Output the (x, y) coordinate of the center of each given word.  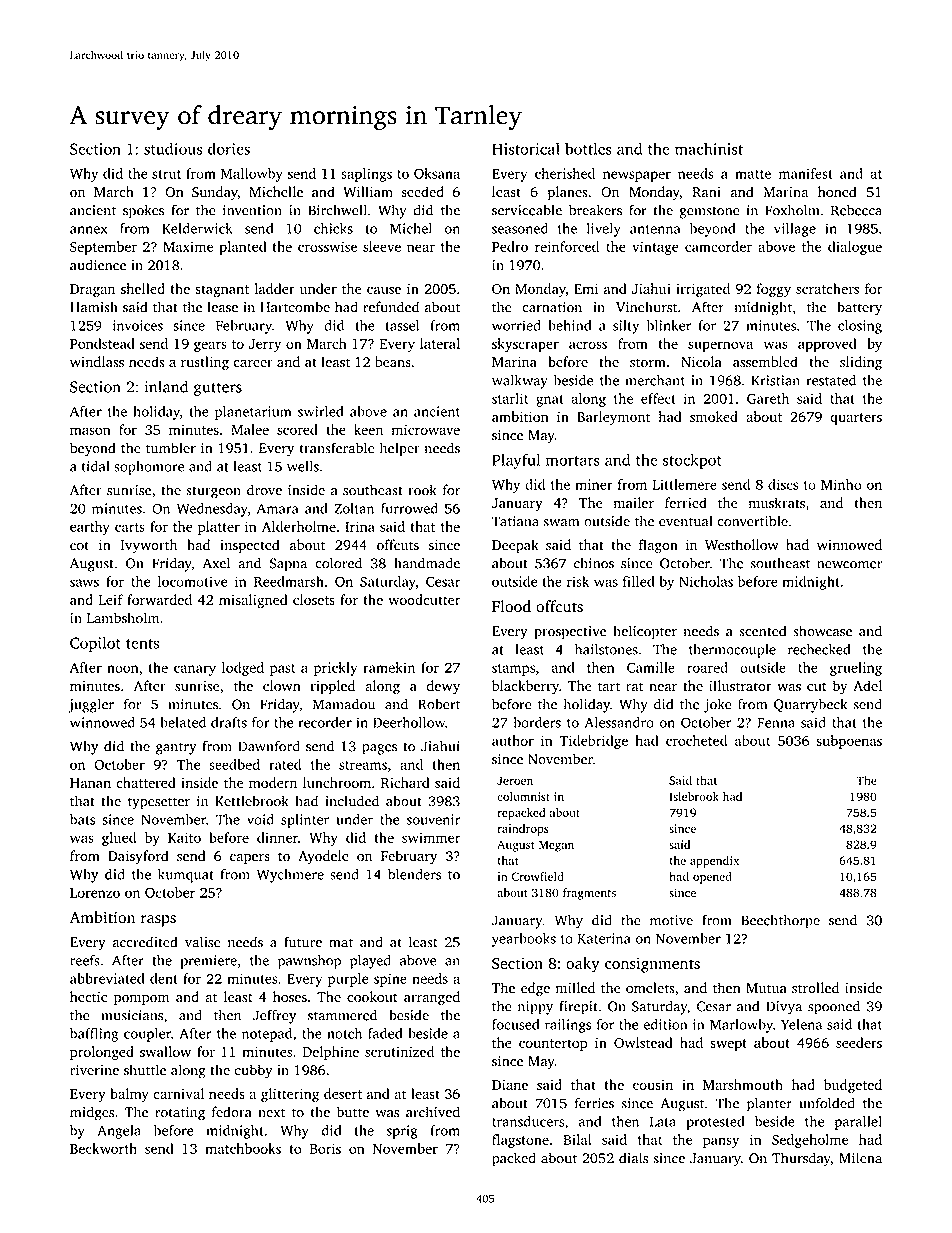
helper (400, 449)
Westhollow (742, 545)
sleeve (382, 246)
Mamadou (344, 704)
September (103, 248)
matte (753, 174)
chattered (146, 782)
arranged (432, 998)
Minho (841, 484)
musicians (132, 1015)
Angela (119, 1132)
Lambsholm (123, 618)
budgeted (853, 1086)
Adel (867, 685)
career (253, 363)
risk (578, 581)
